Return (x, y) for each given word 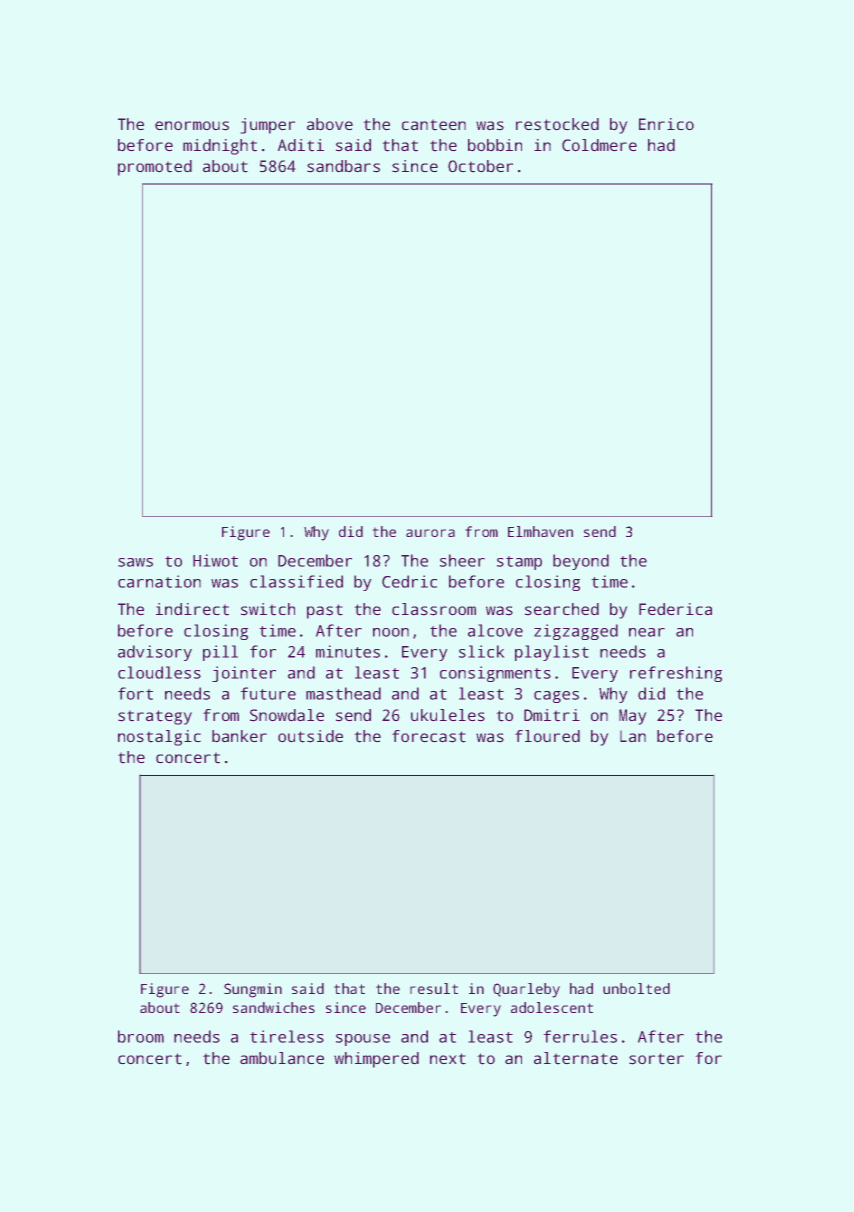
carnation (159, 581)
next (448, 1059)
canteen (434, 125)
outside (310, 736)
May (633, 717)
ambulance (282, 1058)
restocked (557, 124)
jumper (267, 126)
